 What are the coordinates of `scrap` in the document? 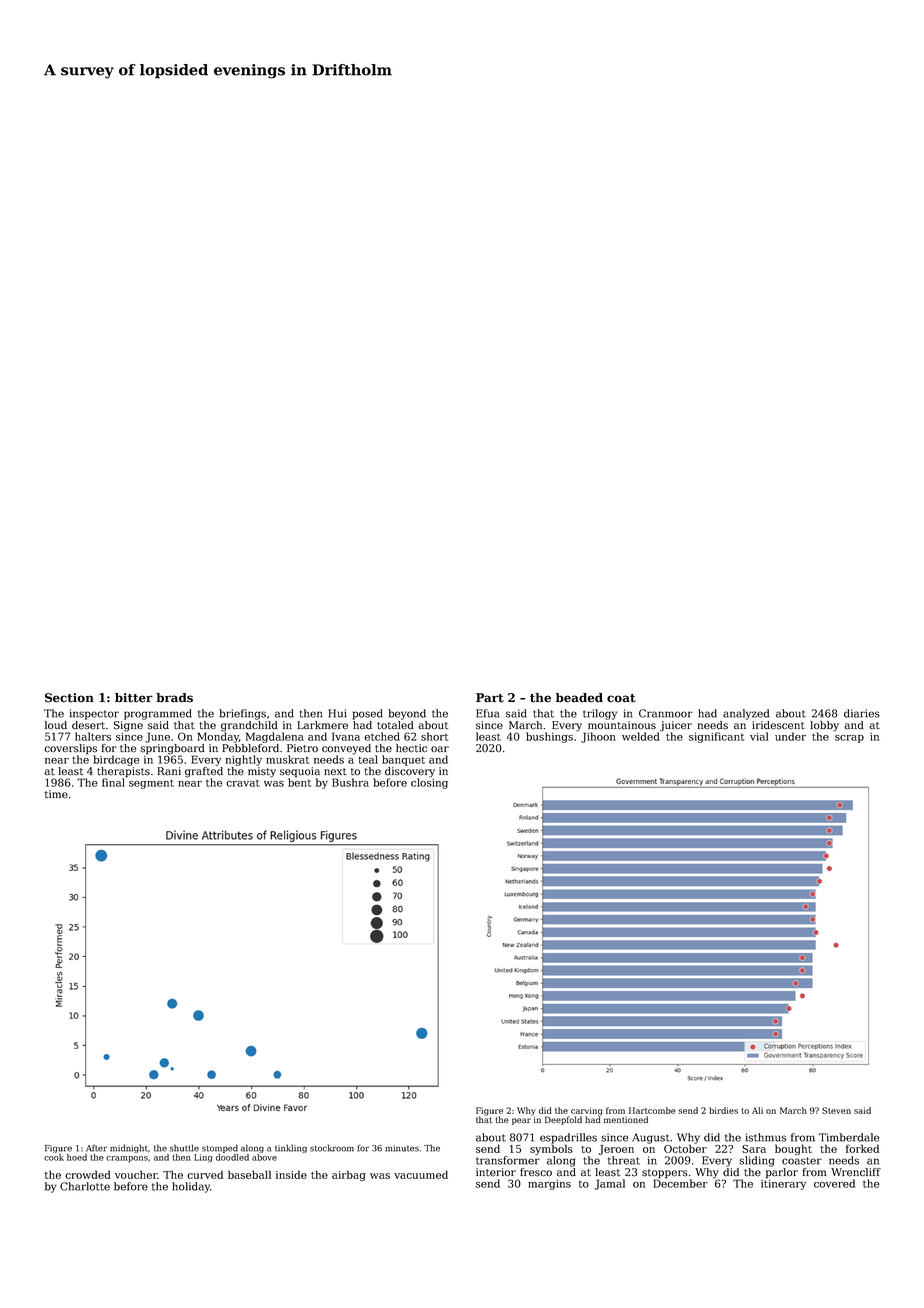 It's located at (849, 739).
